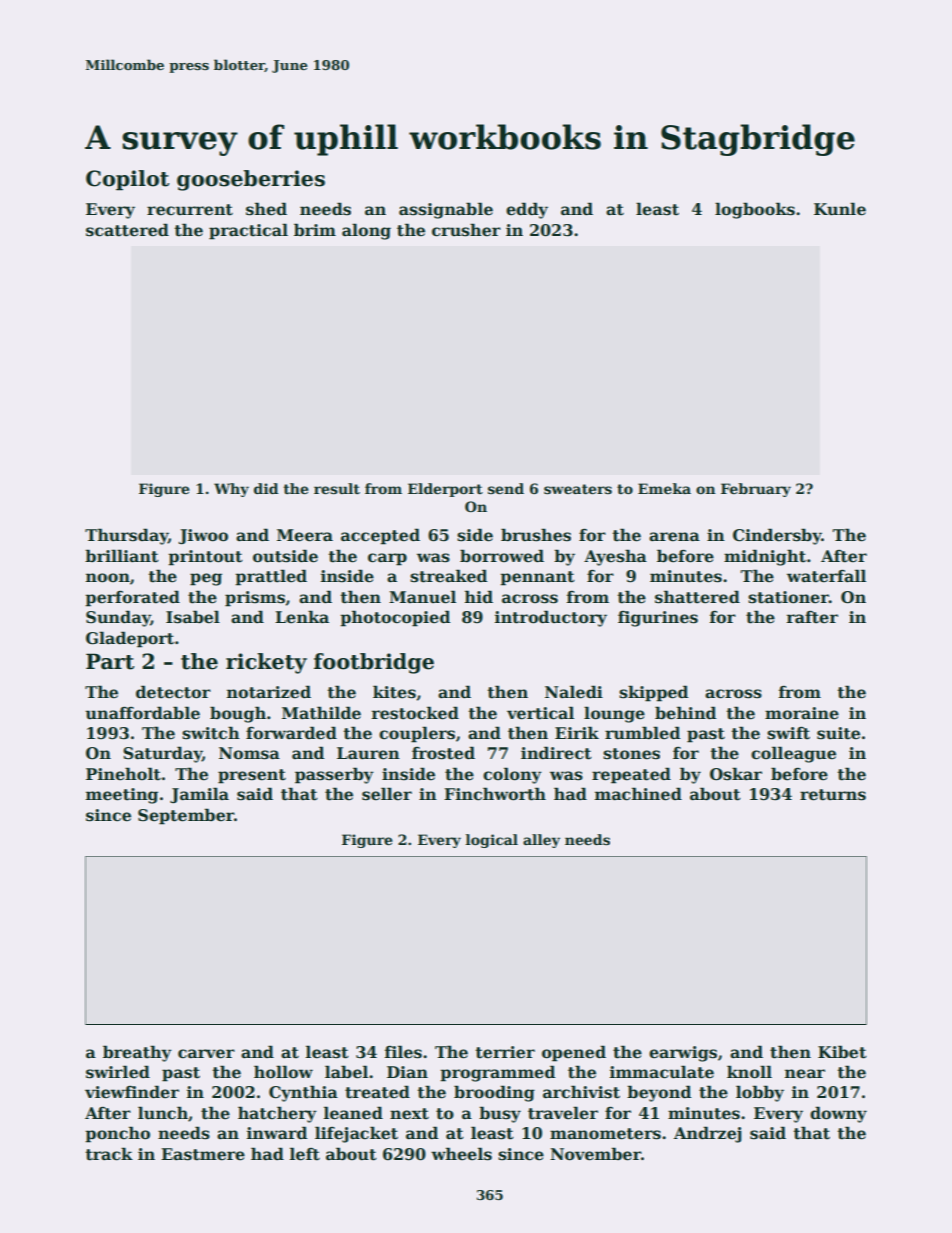 This page has height=1233, width=952. Describe the element at coordinates (777, 536) in the page. I see `Cindersby` at that location.
